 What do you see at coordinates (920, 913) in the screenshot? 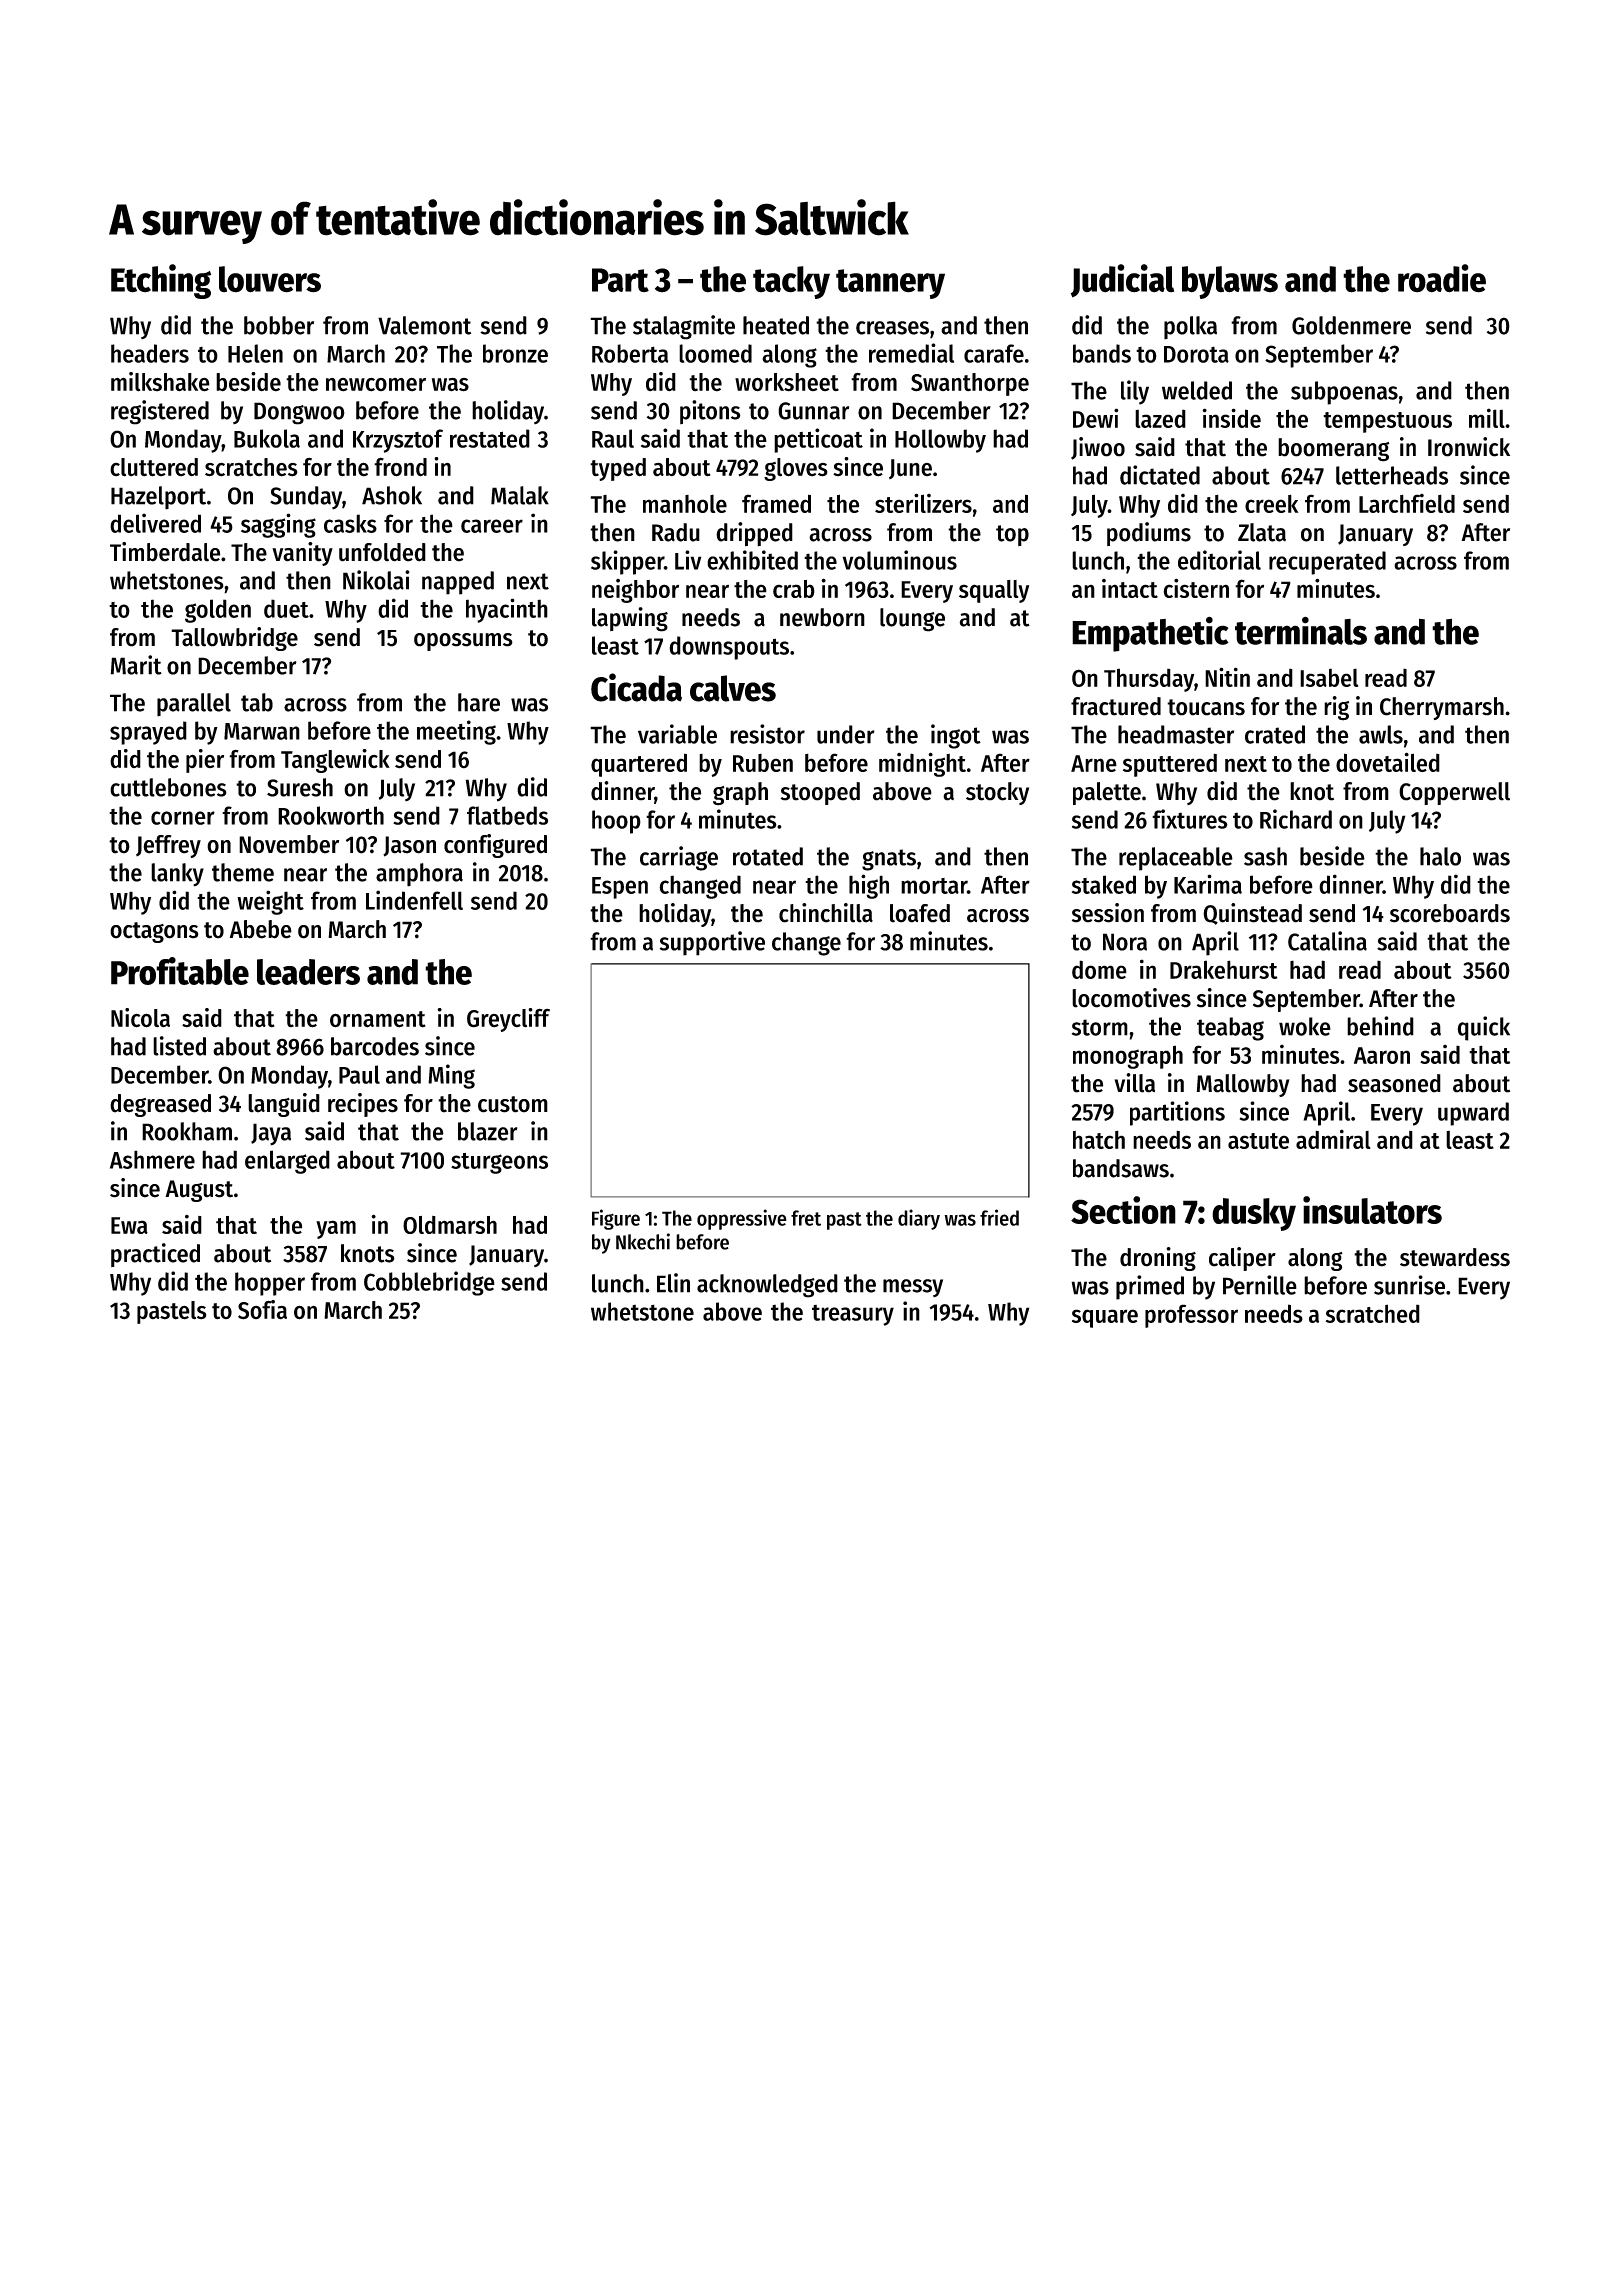
I see `loafed` at bounding box center [920, 913].
